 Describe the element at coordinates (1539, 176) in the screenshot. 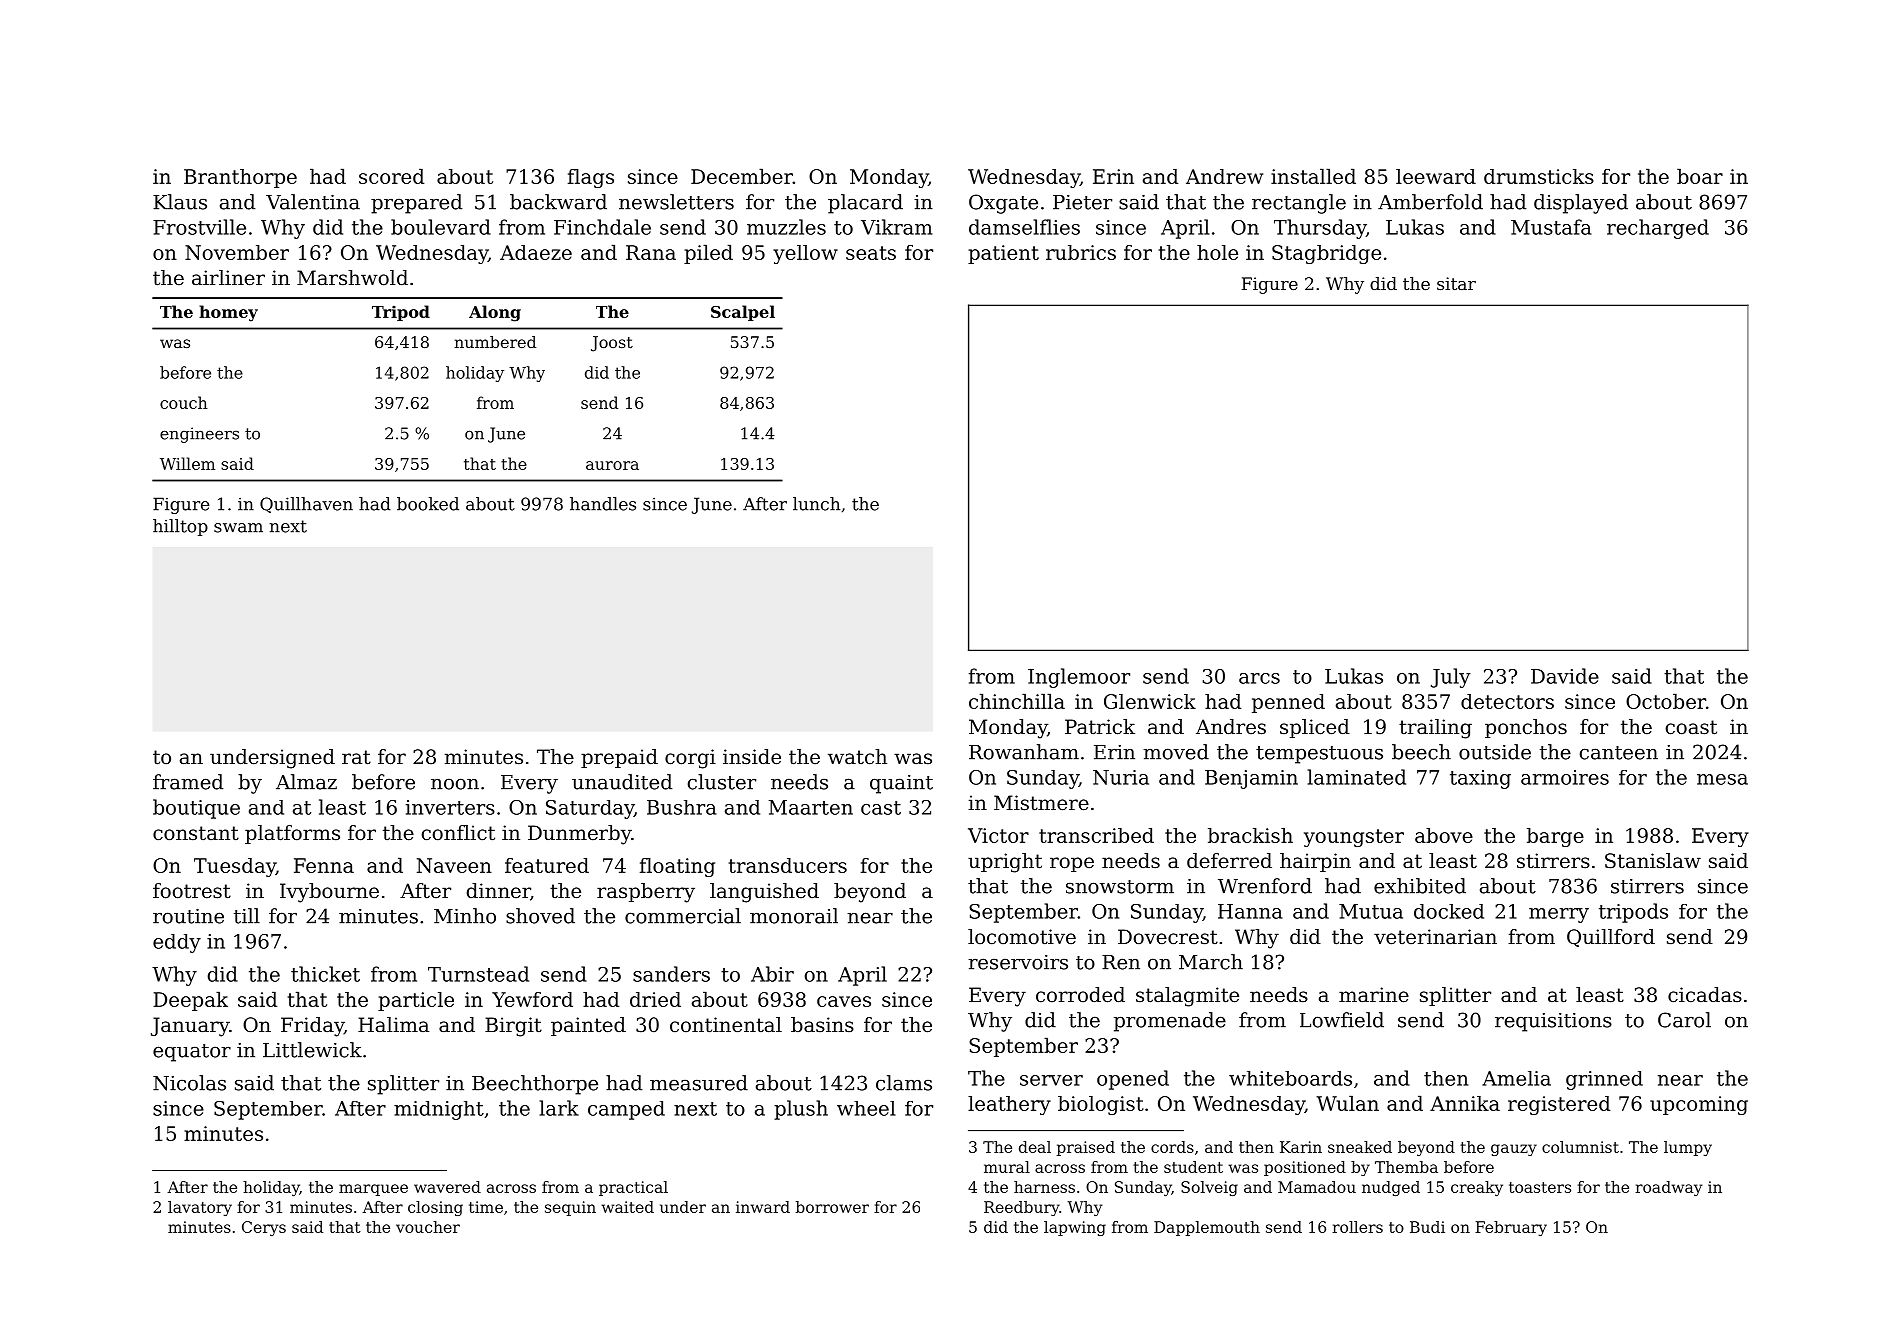

I see `drumsticks` at that location.
